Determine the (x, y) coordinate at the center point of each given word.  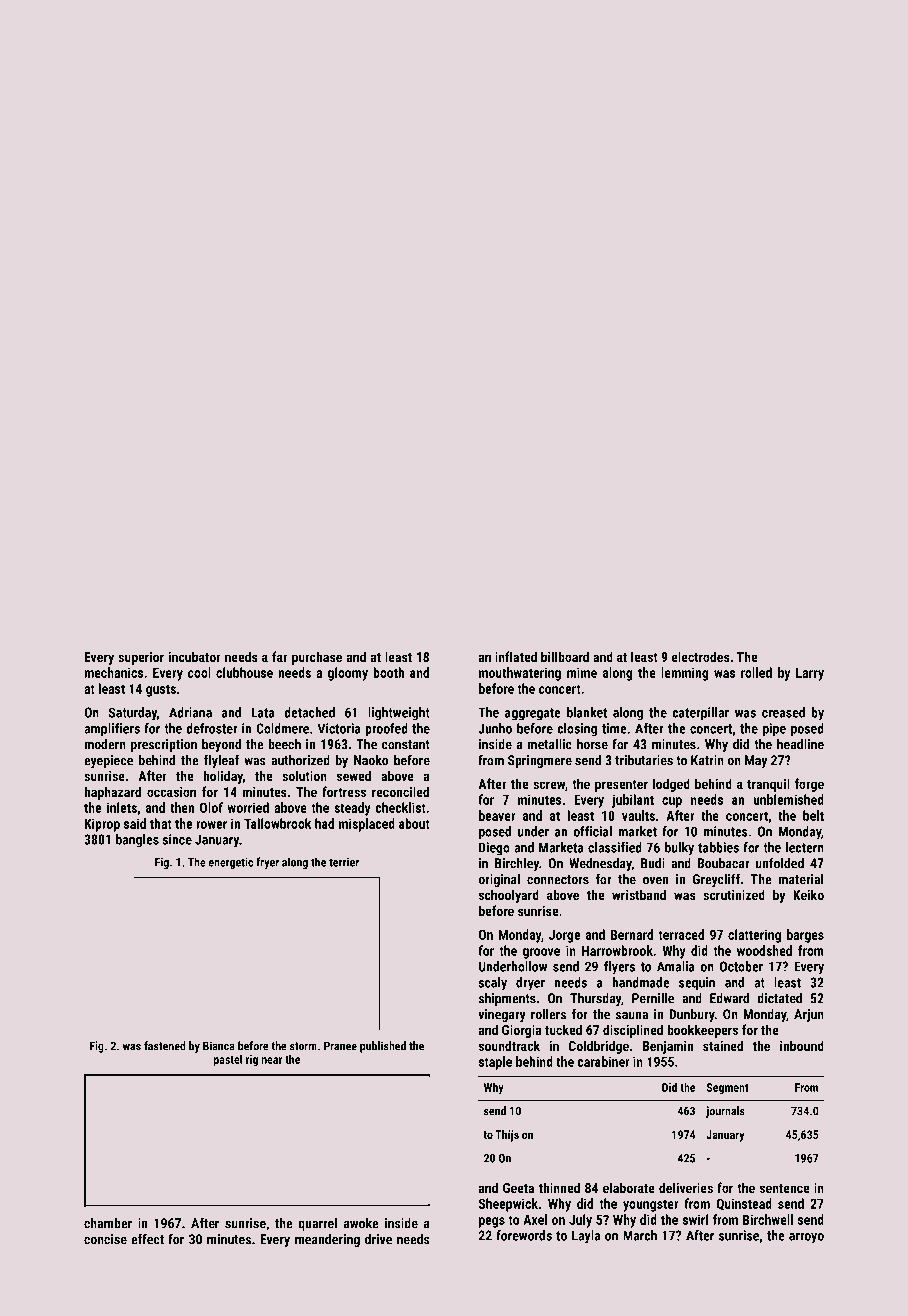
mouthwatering (520, 674)
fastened (165, 1046)
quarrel (317, 1224)
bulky (679, 849)
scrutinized (734, 894)
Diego (494, 849)
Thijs (507, 1136)
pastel (228, 1060)
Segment (727, 1088)
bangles (137, 841)
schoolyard (509, 896)
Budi (653, 863)
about (414, 823)
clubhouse (244, 672)
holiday (223, 777)
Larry (810, 674)
